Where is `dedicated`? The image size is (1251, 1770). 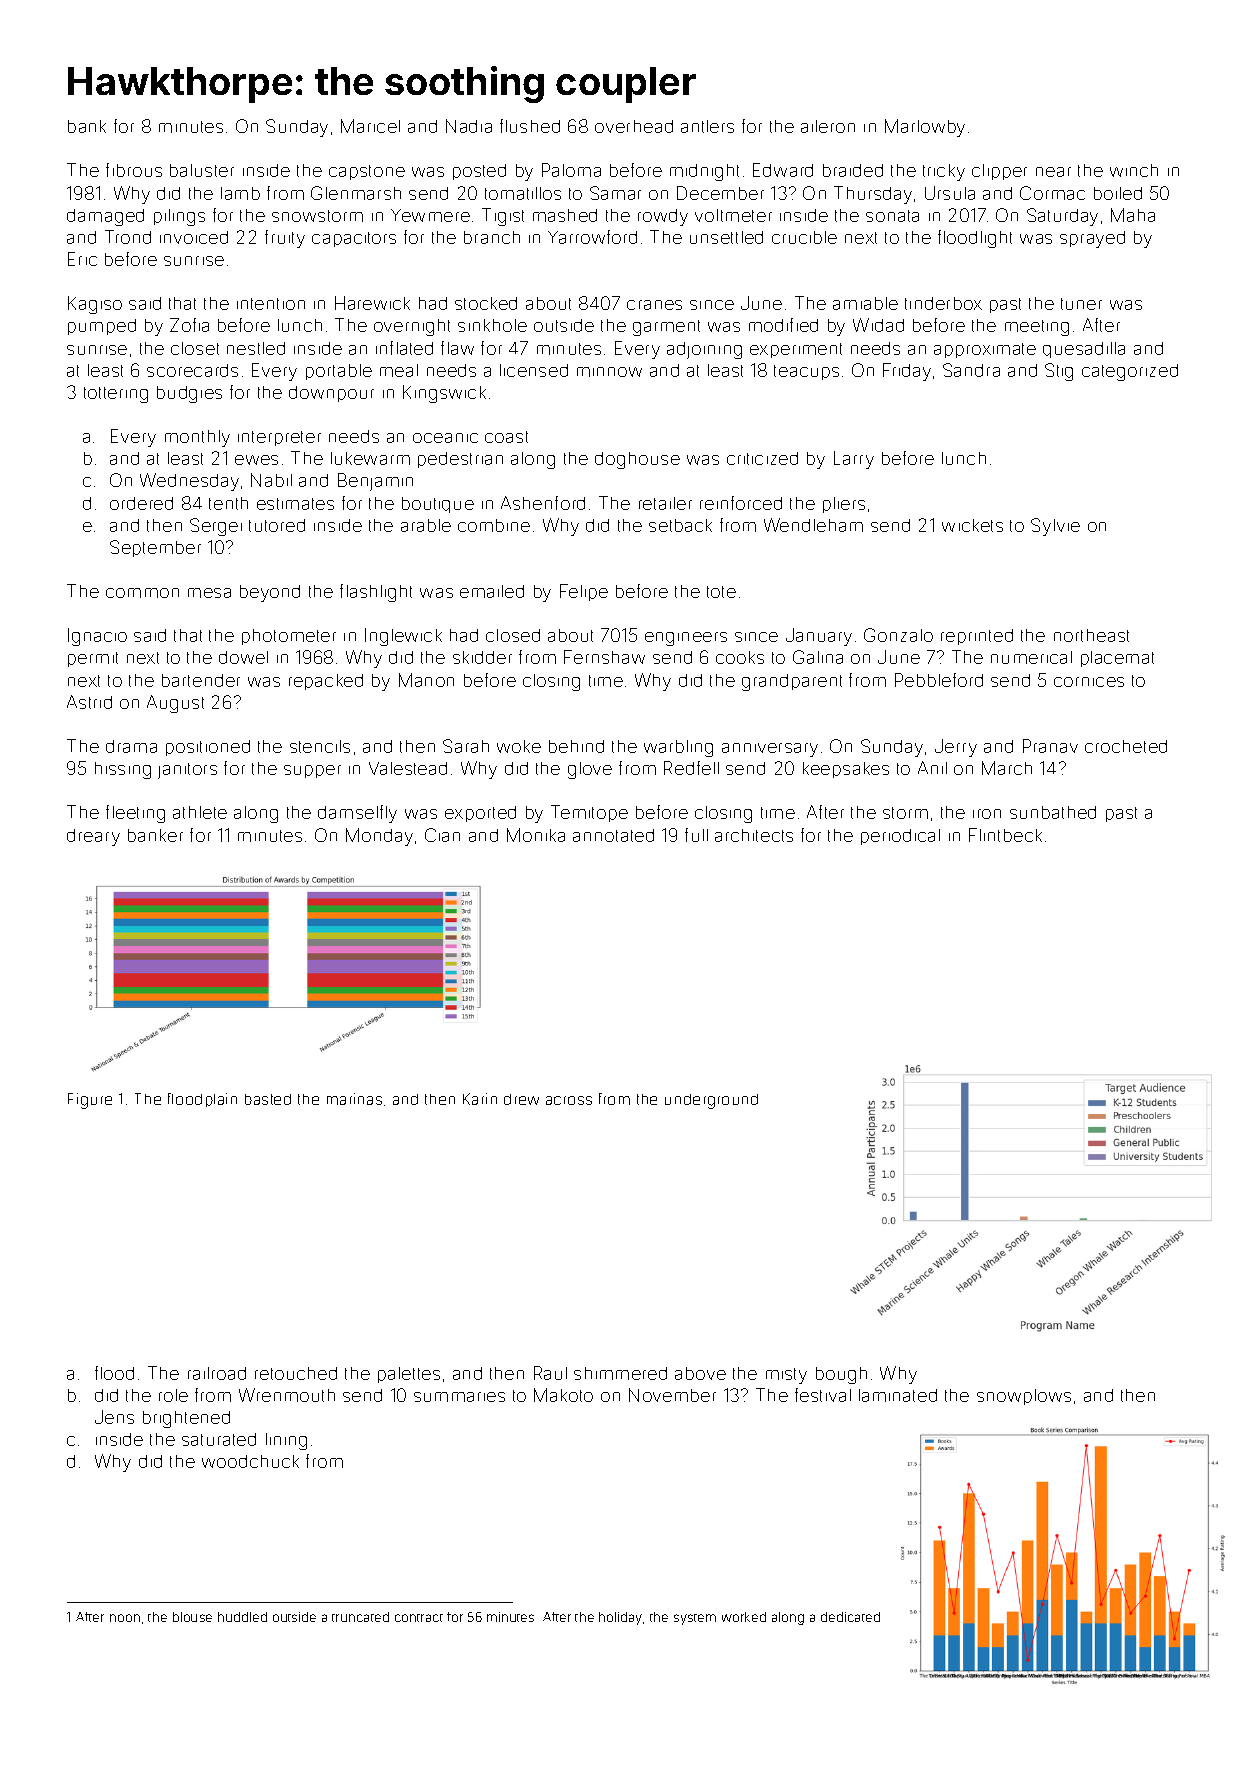
dedicated is located at coordinates (850, 1617).
